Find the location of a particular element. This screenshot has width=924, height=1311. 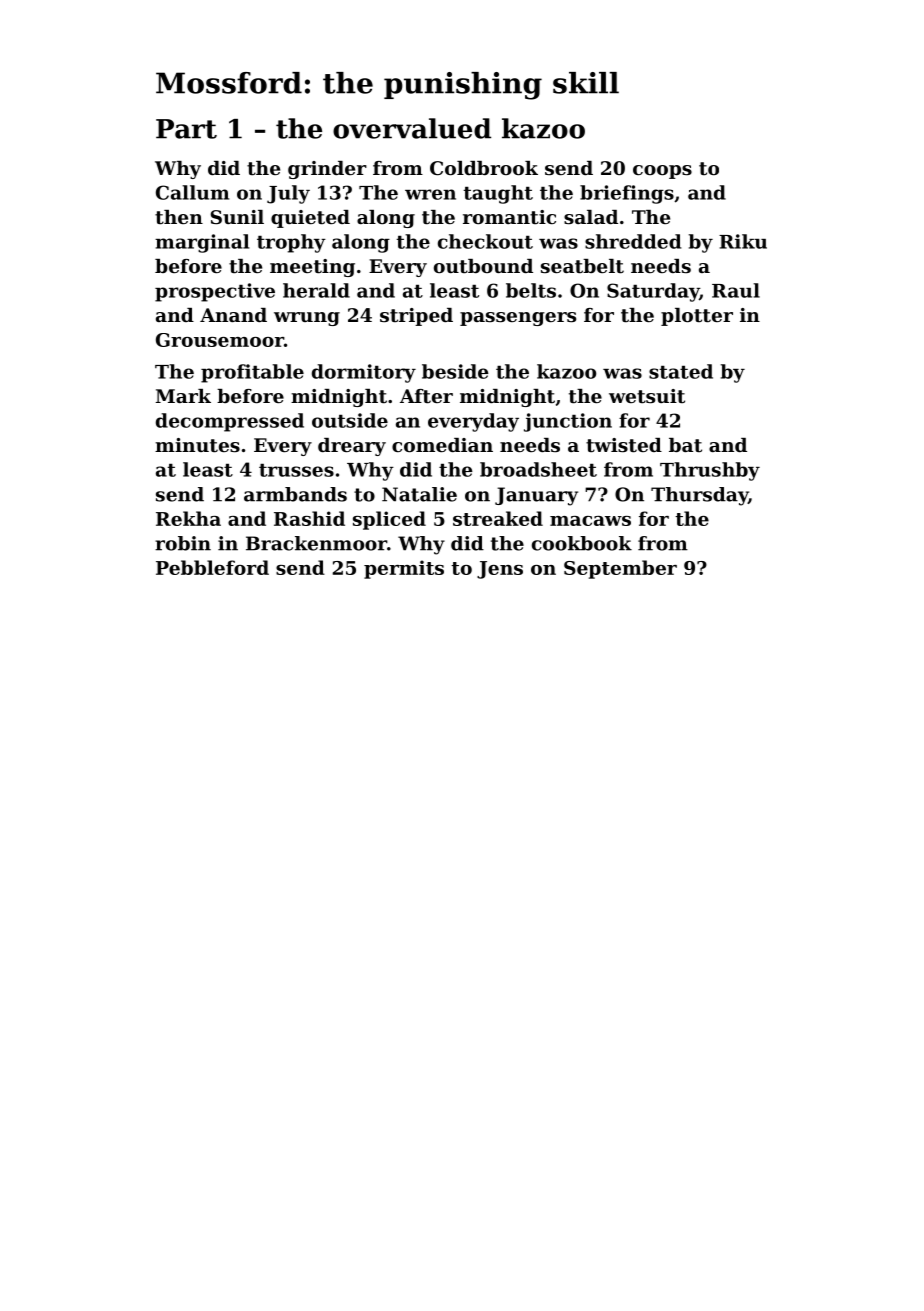

bat is located at coordinates (685, 445).
